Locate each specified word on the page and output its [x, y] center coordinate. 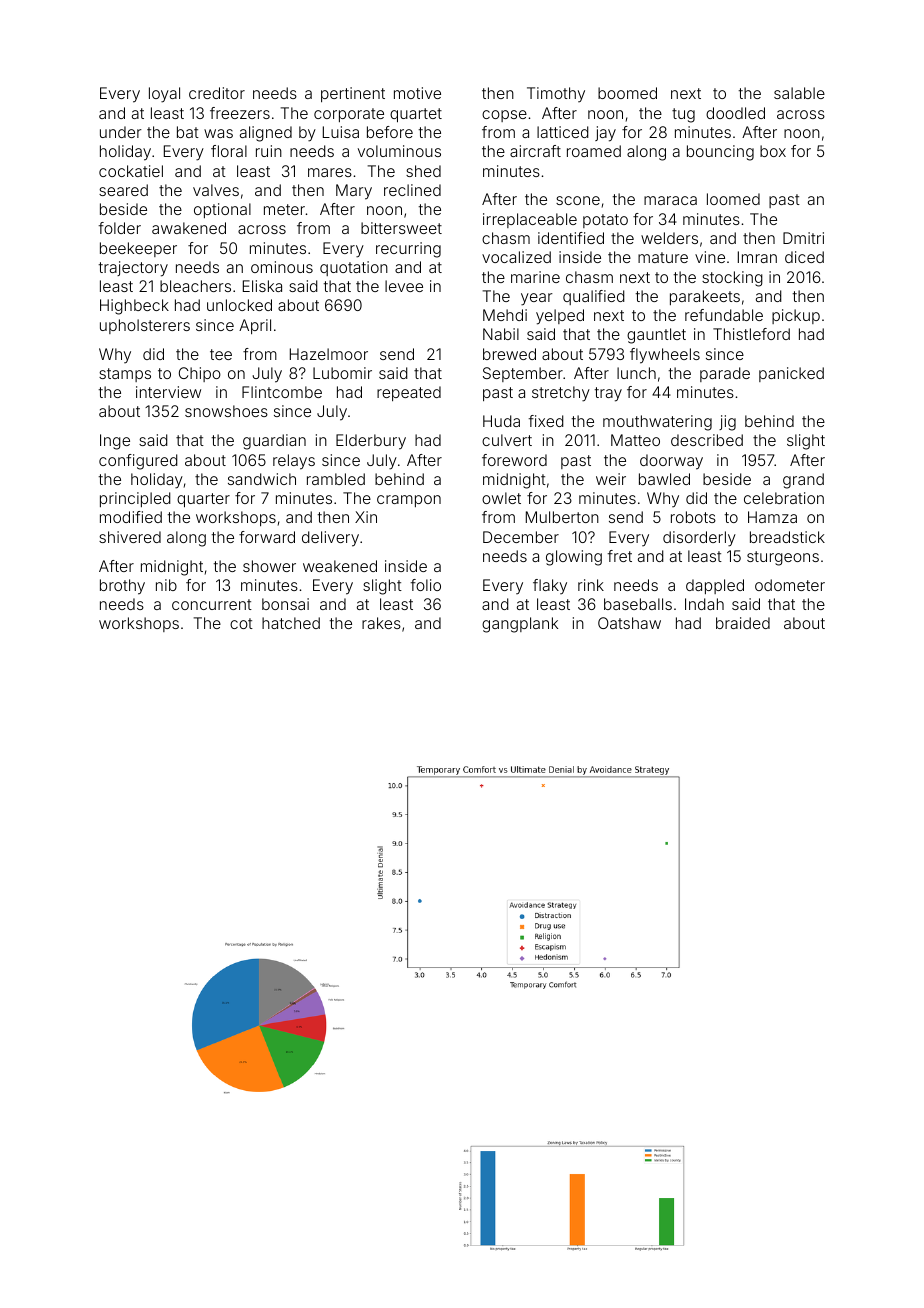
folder [120, 228]
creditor [217, 93]
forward [267, 537]
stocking [732, 279]
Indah [704, 604]
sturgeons [783, 558]
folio [426, 585]
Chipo [200, 374]
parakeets [705, 297]
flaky [550, 587]
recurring [408, 250]
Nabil [501, 334]
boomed [627, 93]
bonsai [285, 604]
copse [504, 116]
